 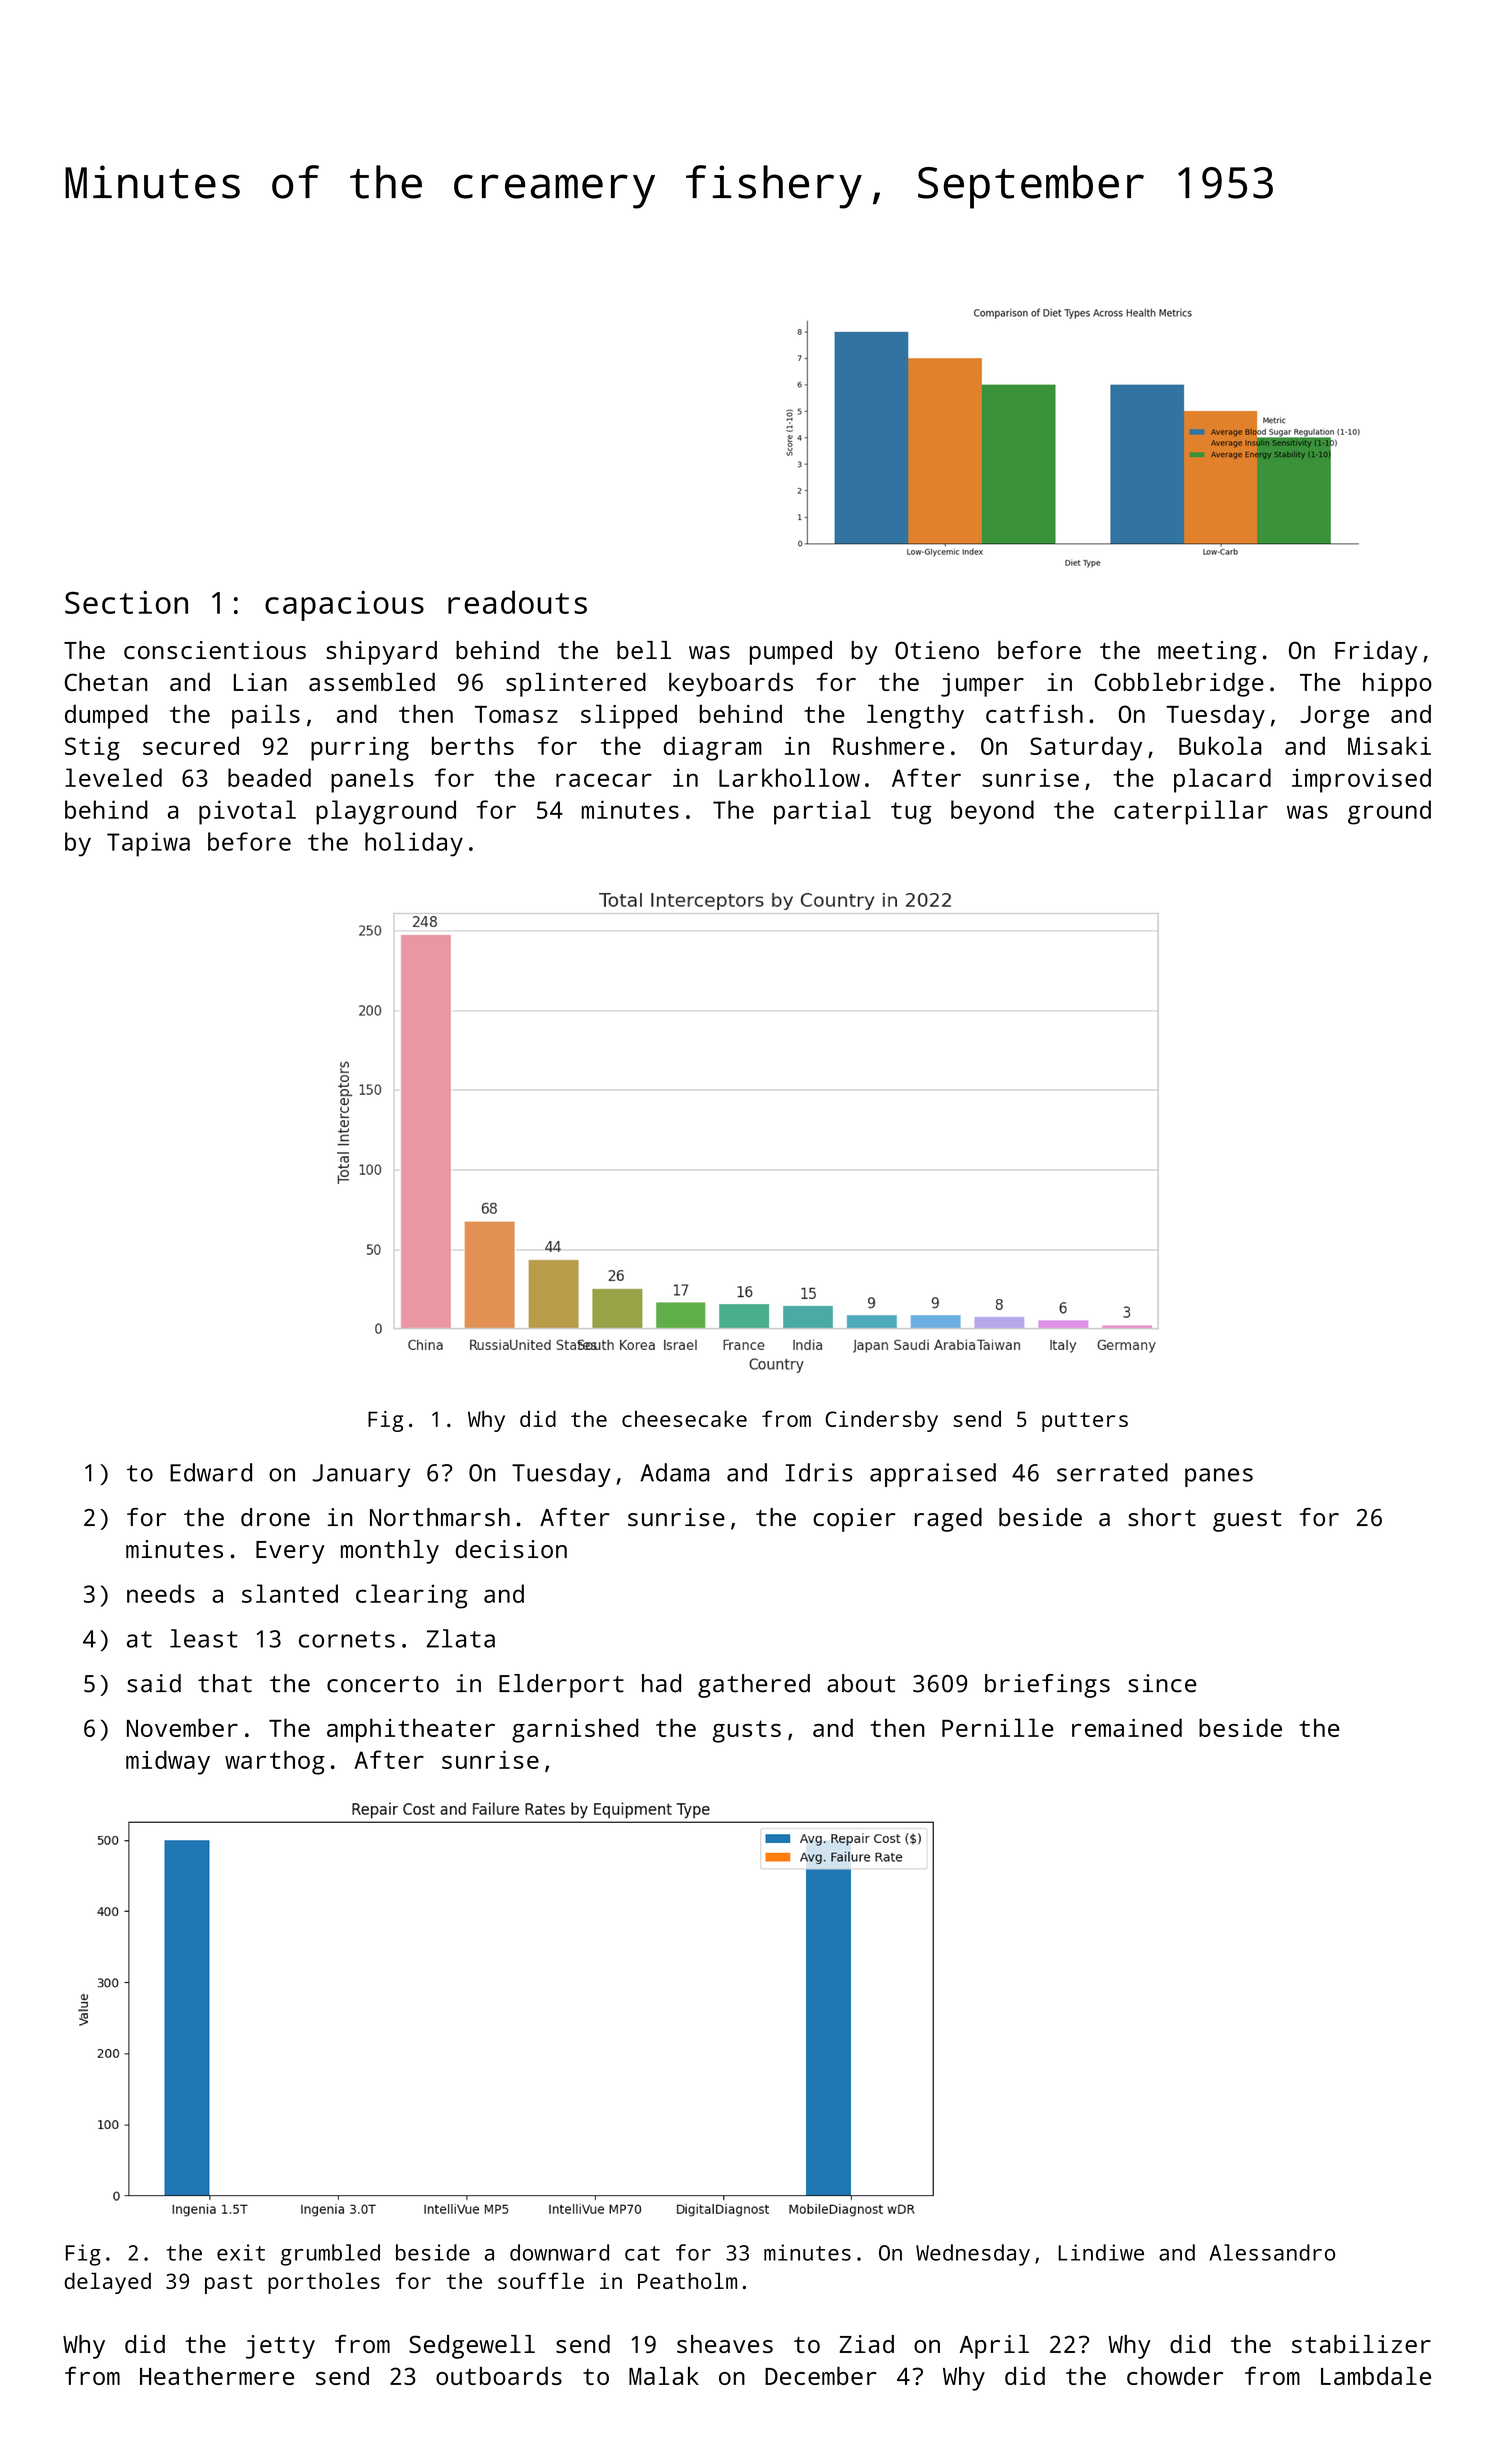 I want to click on Idris, so click(x=818, y=1472).
